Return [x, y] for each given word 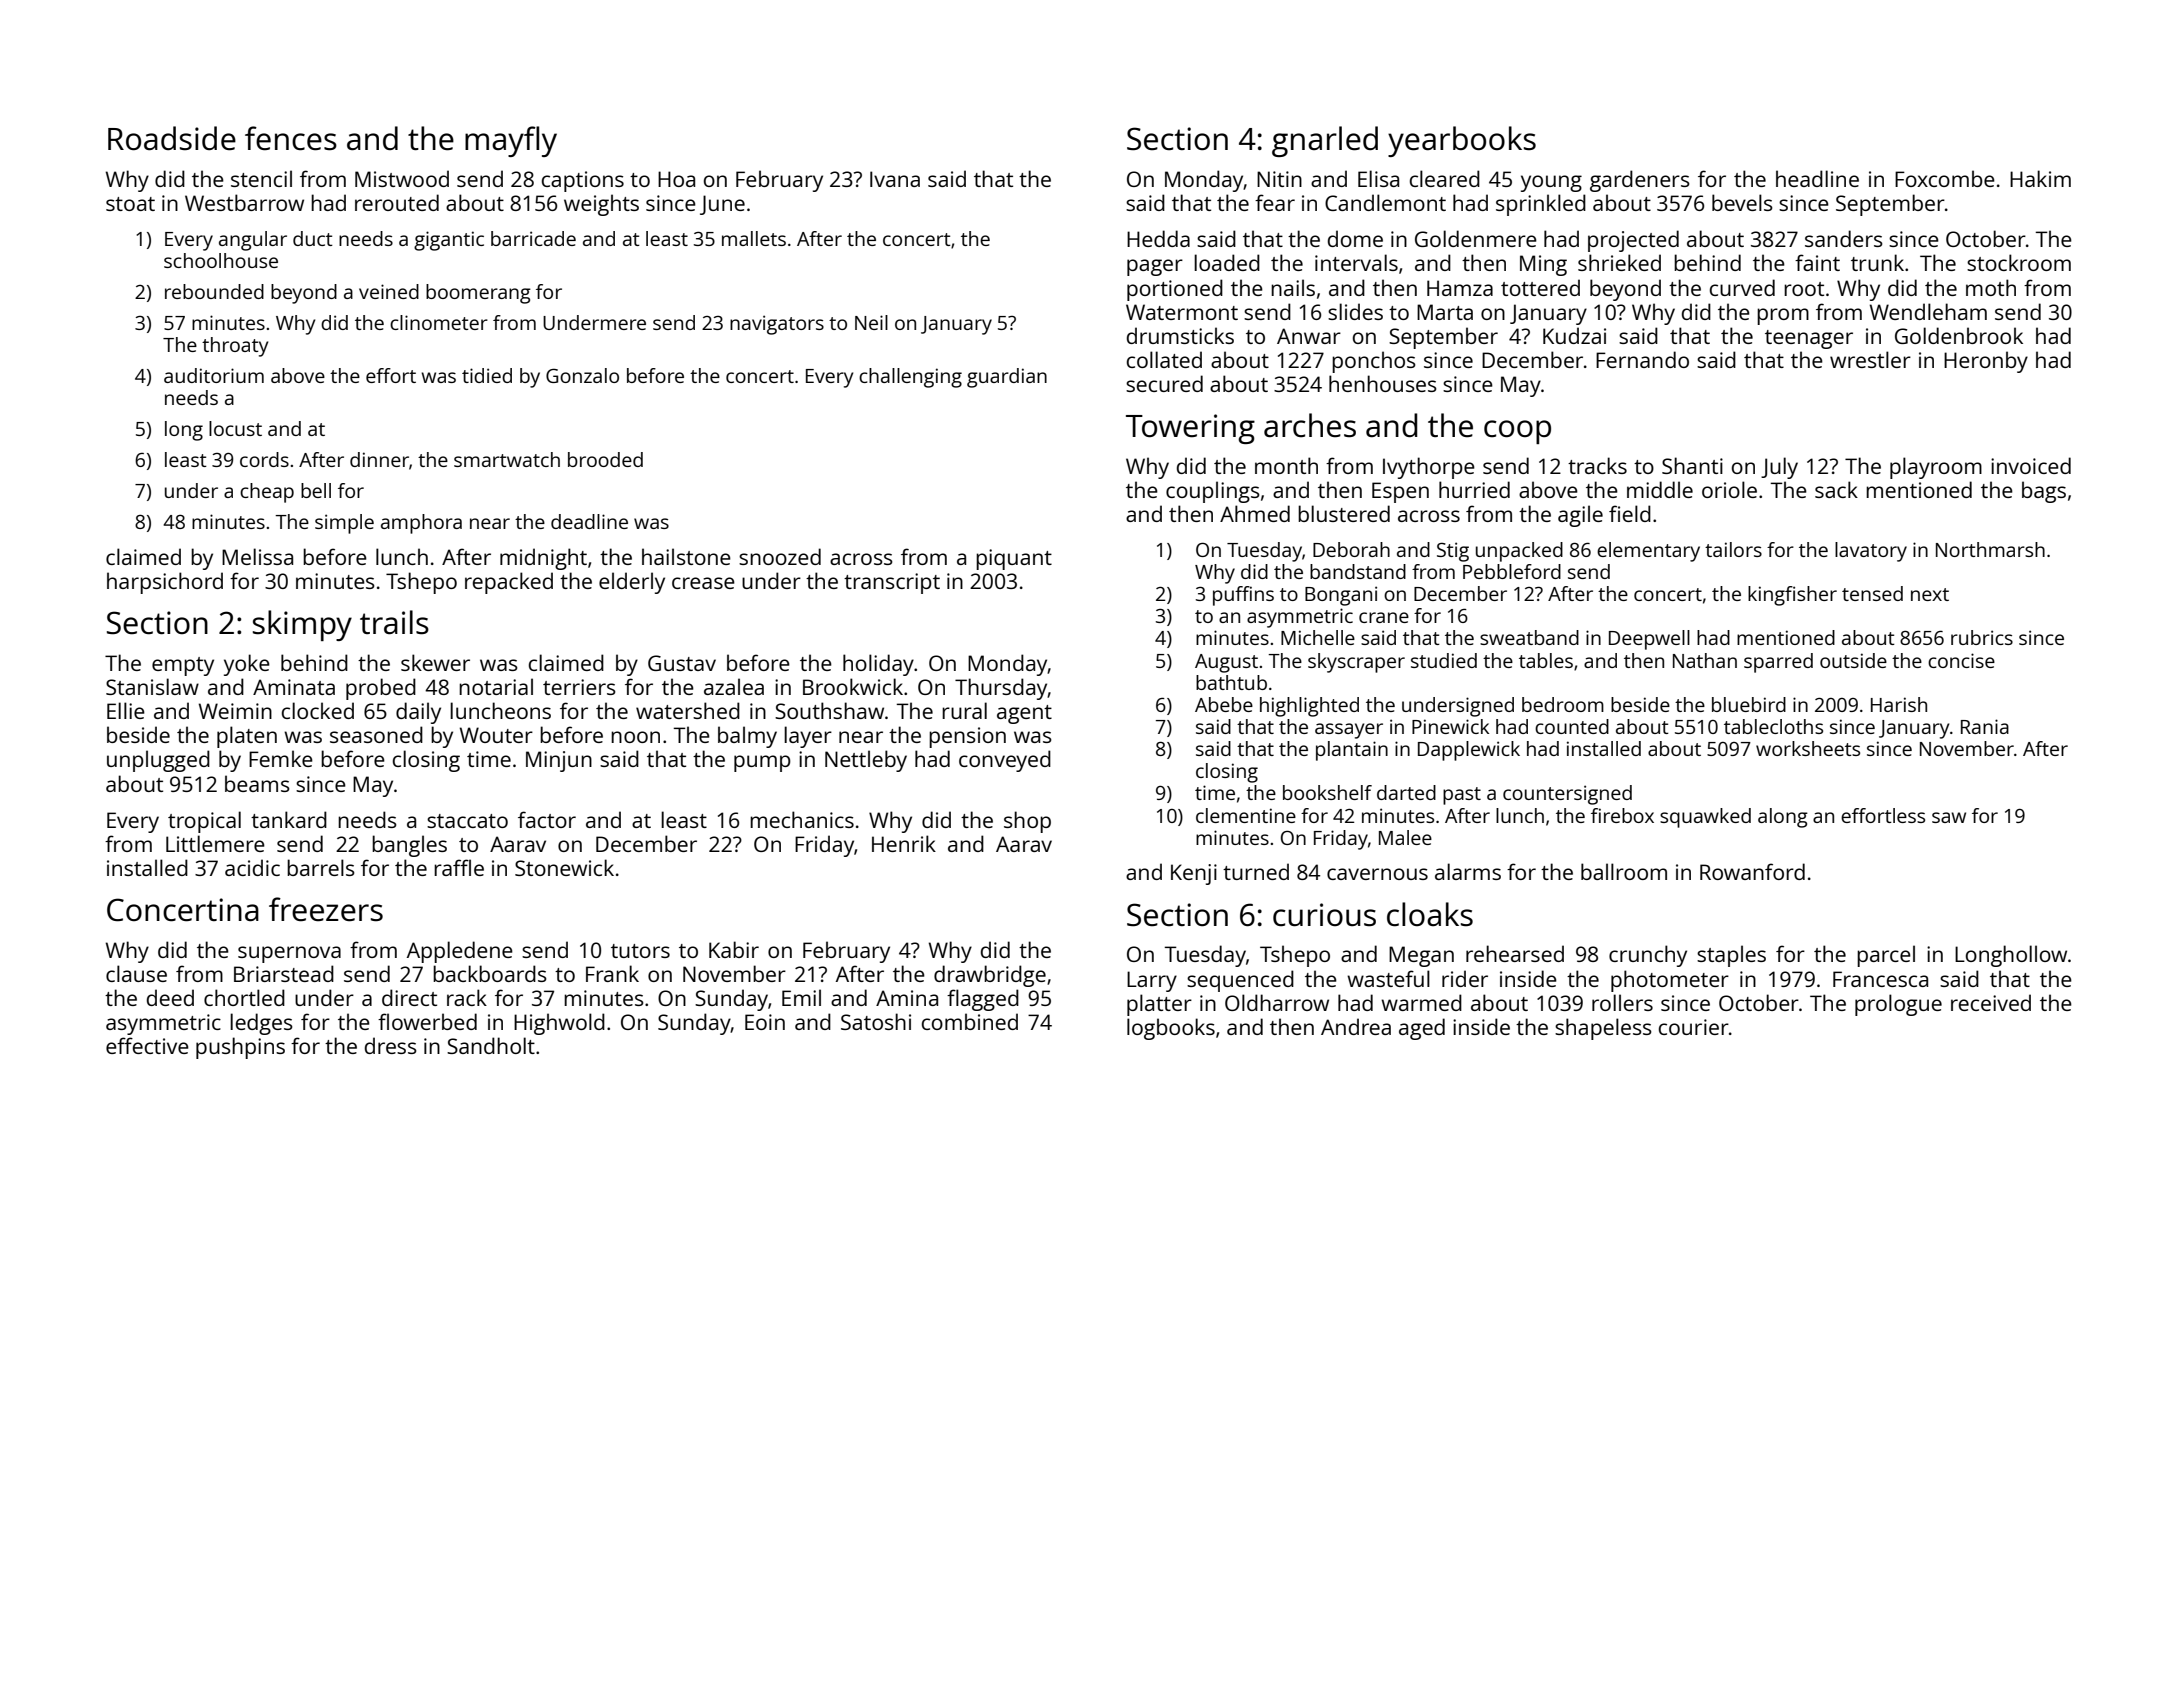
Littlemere [215, 843]
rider [1465, 978]
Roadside [172, 138]
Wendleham [1928, 311]
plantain [1352, 751]
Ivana [895, 179]
